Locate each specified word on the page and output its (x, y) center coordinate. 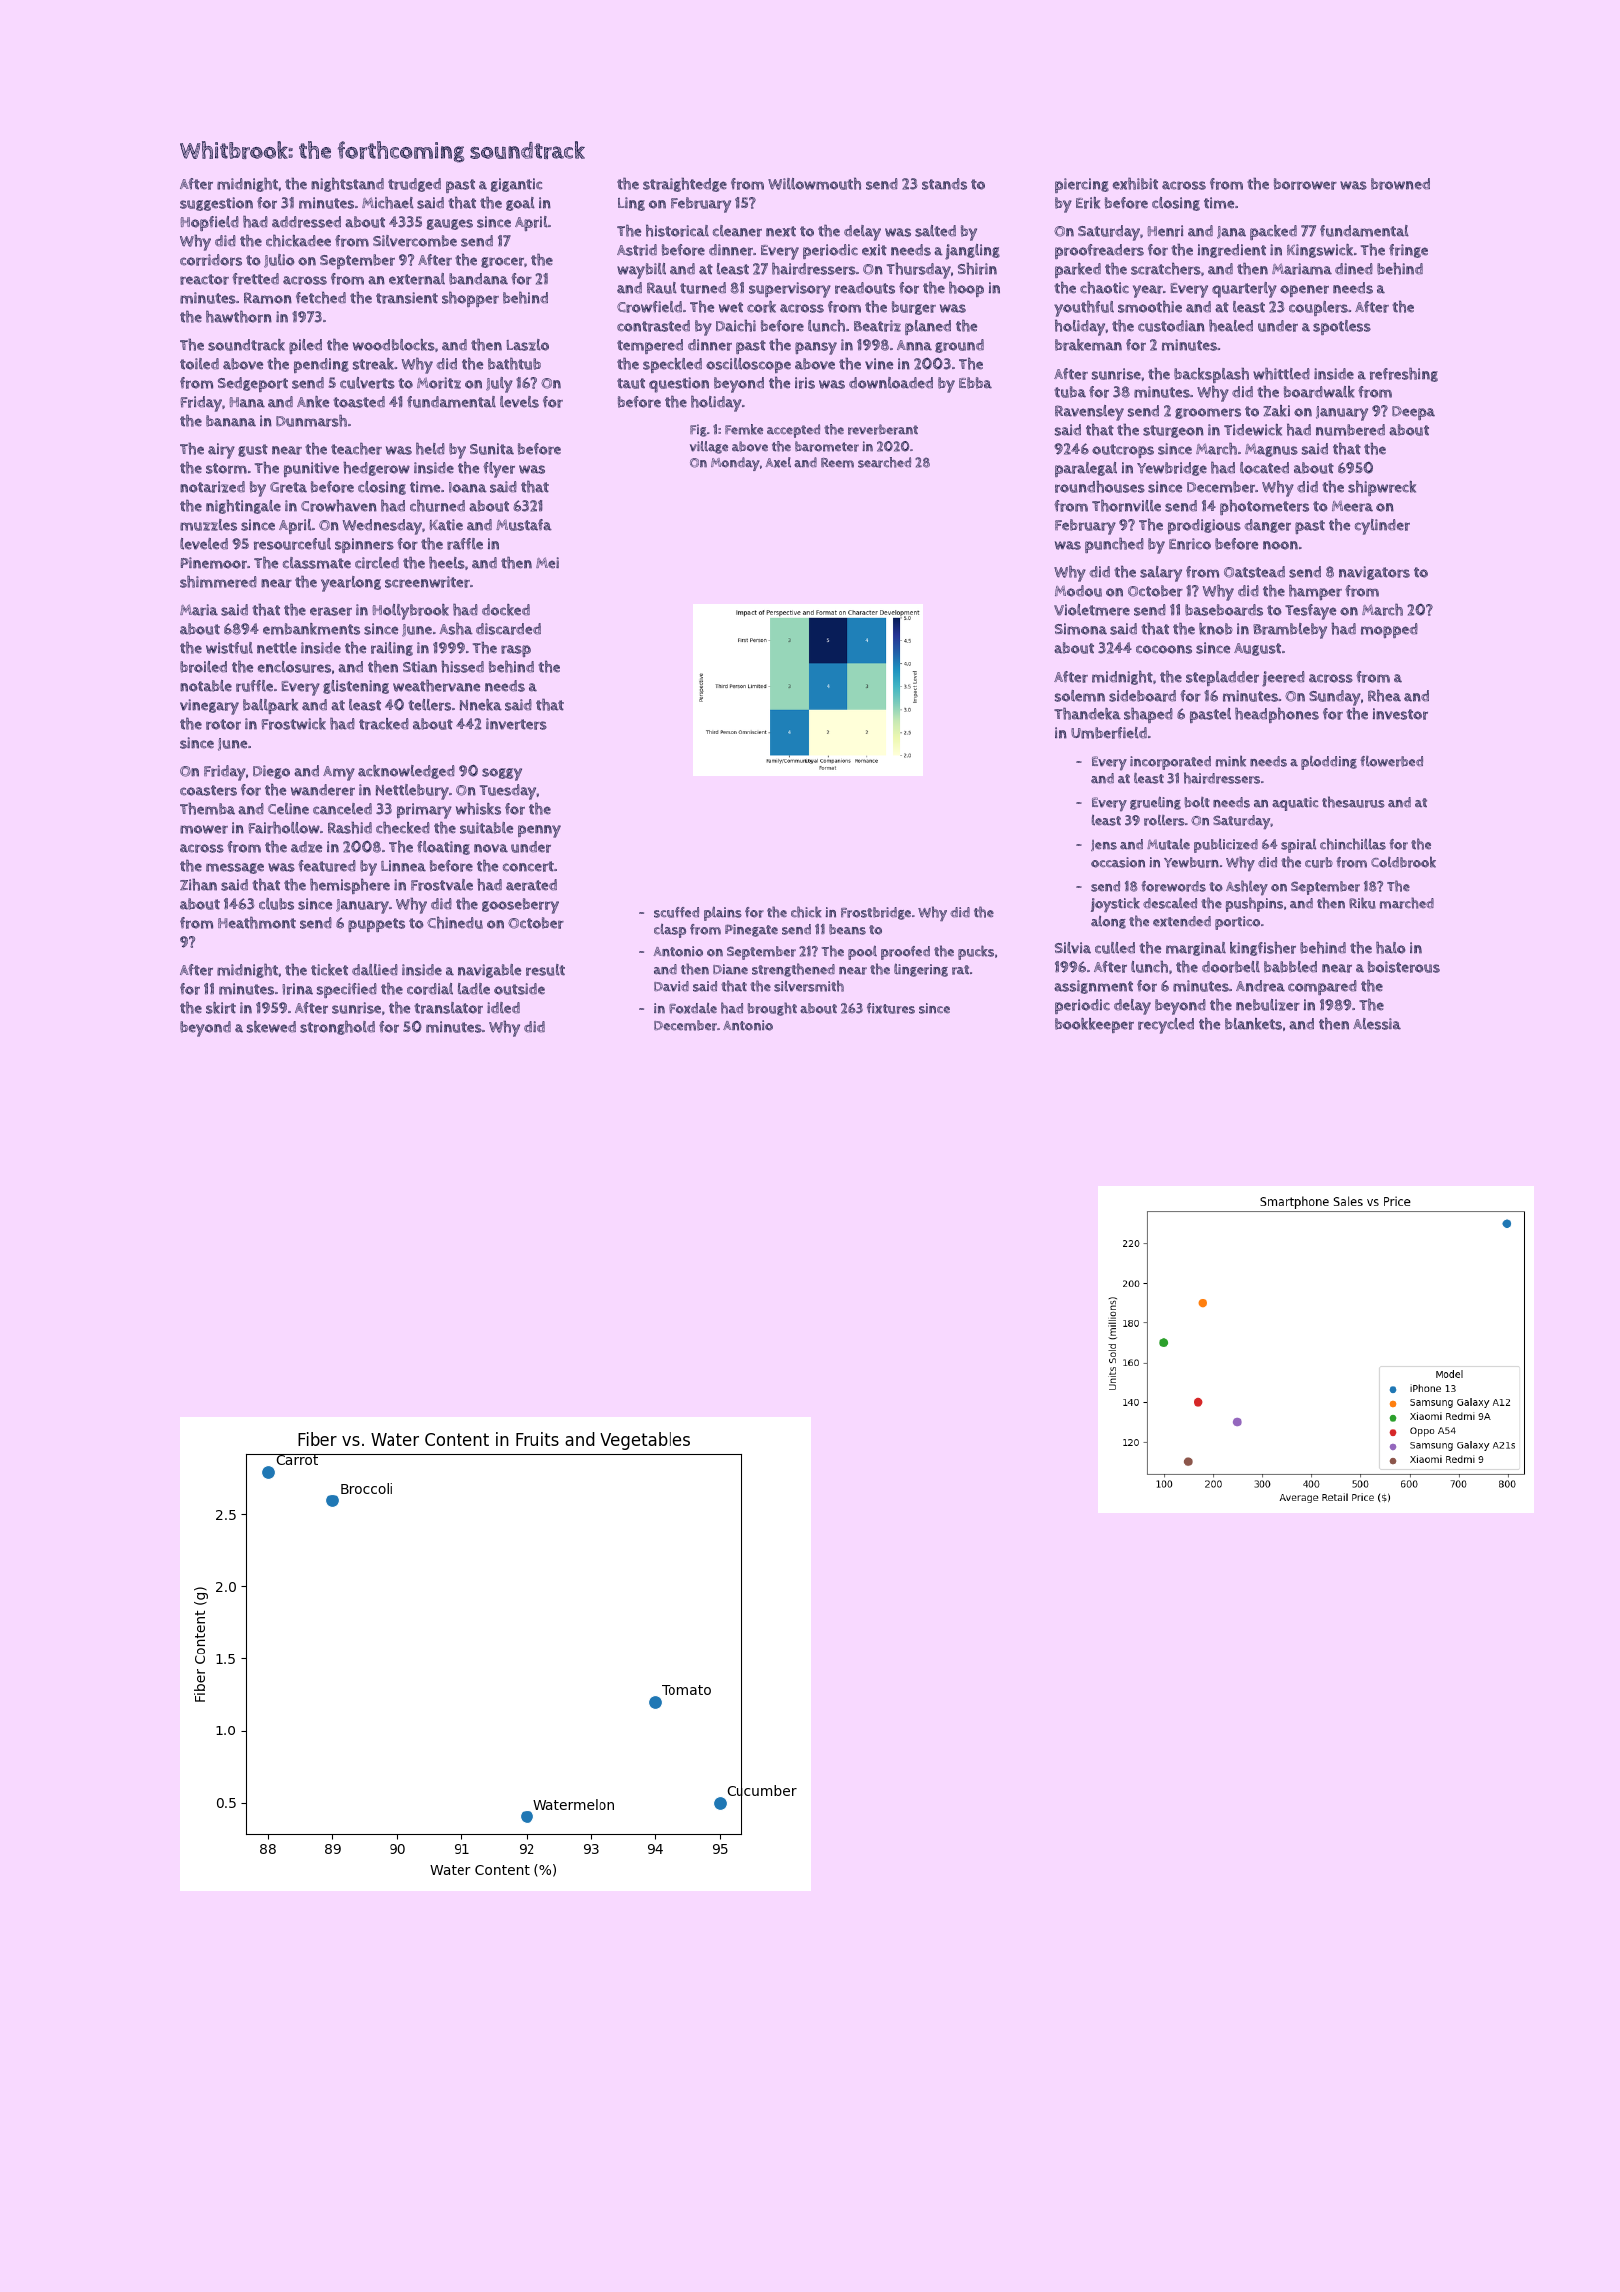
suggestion (216, 204)
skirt (221, 1008)
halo (1391, 948)
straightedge (685, 185)
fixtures (891, 1008)
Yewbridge (1172, 469)
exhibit (1135, 184)
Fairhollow (284, 828)
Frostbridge (876, 913)
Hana (247, 402)
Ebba (975, 383)
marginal (1196, 949)
